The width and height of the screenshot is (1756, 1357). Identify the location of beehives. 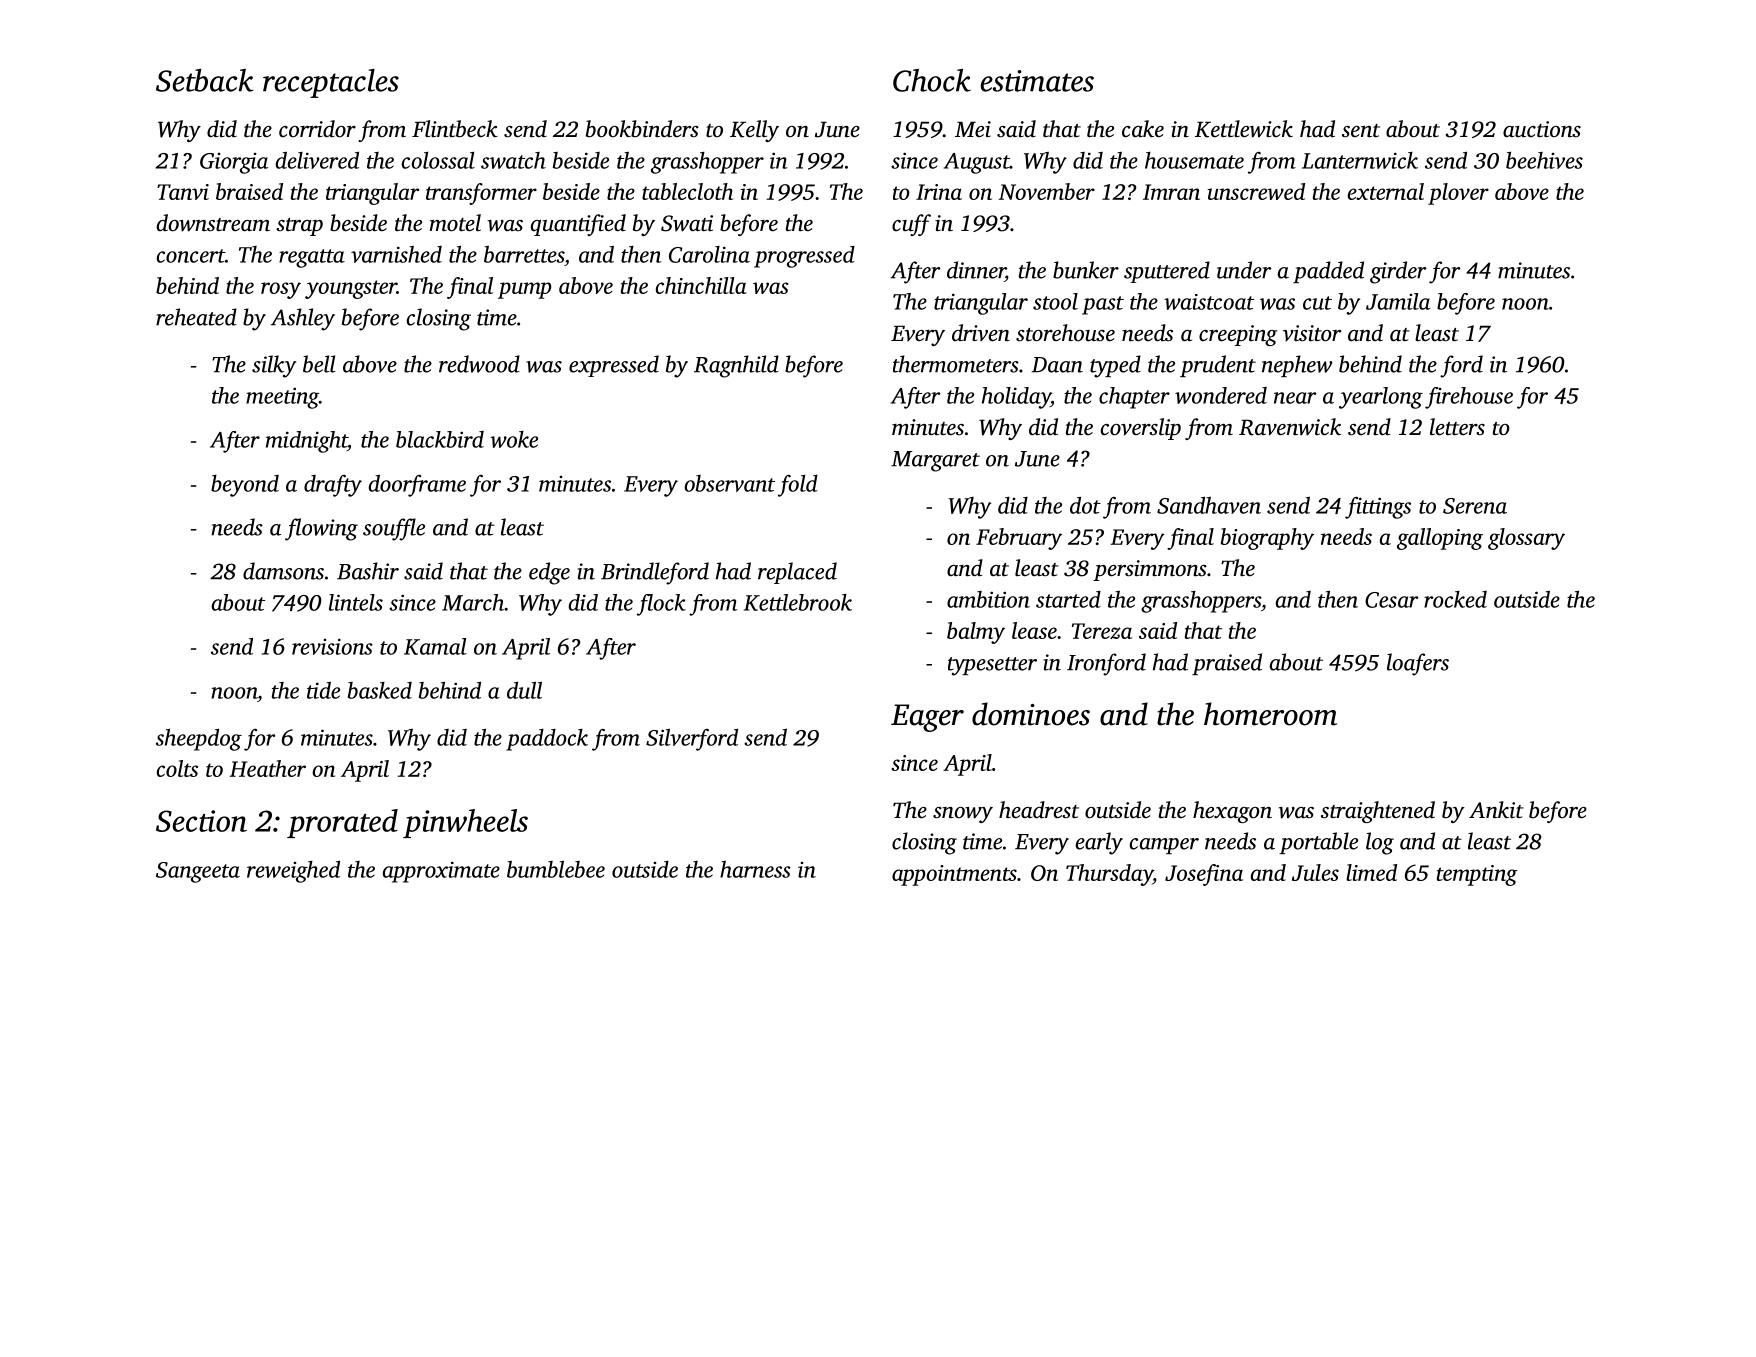
(1544, 160).
